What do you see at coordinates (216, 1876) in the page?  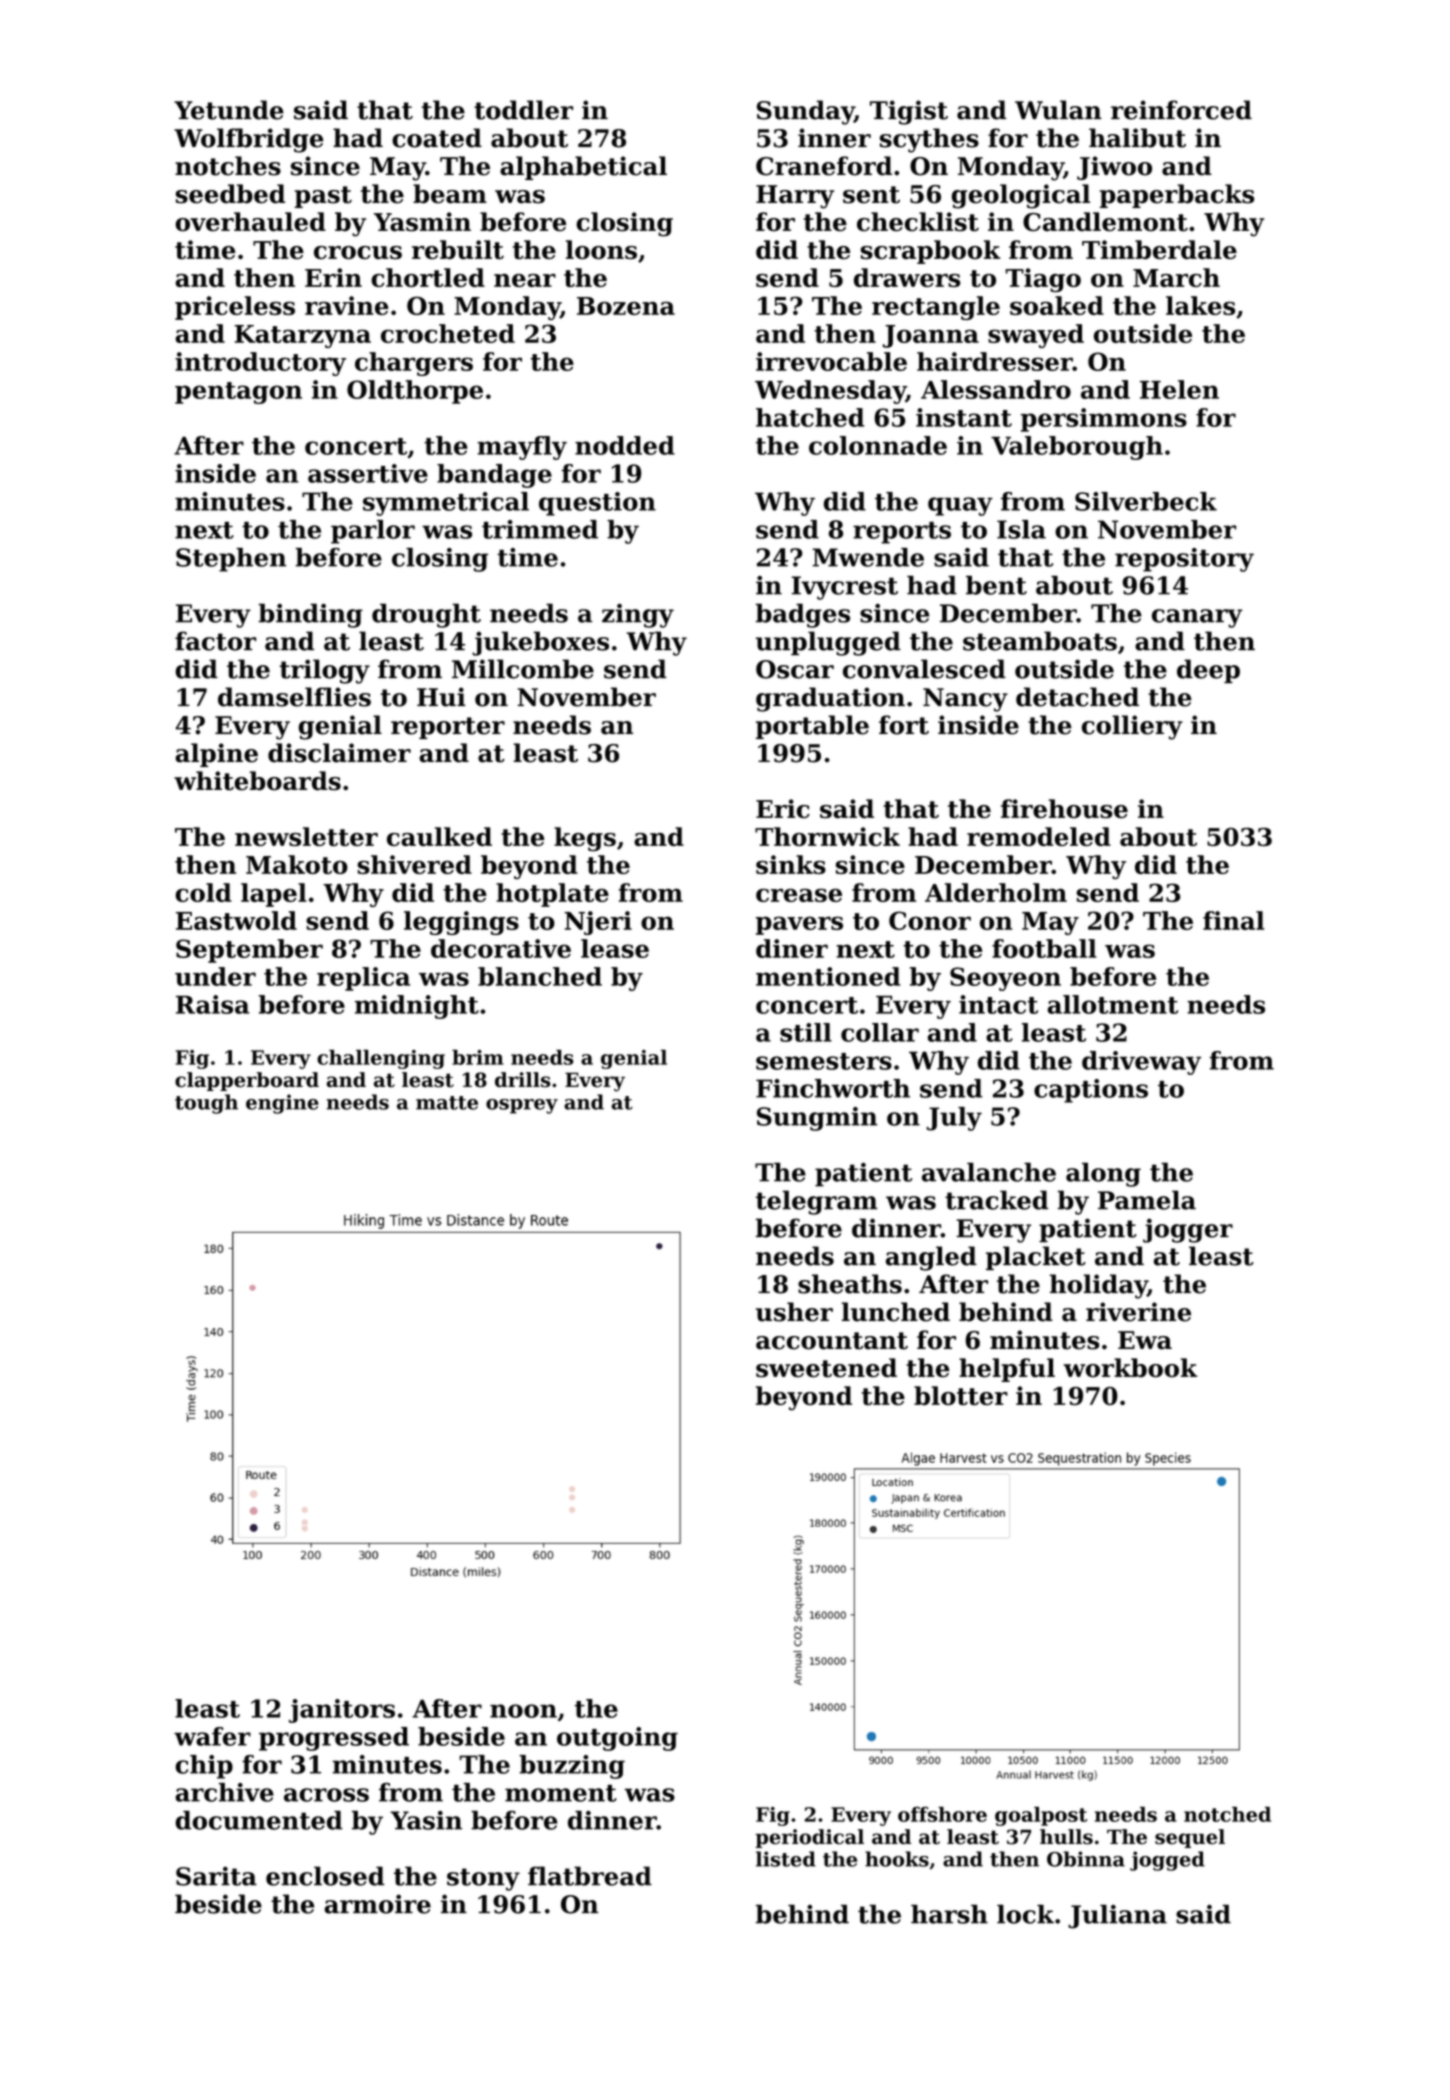 I see `Sarita` at bounding box center [216, 1876].
